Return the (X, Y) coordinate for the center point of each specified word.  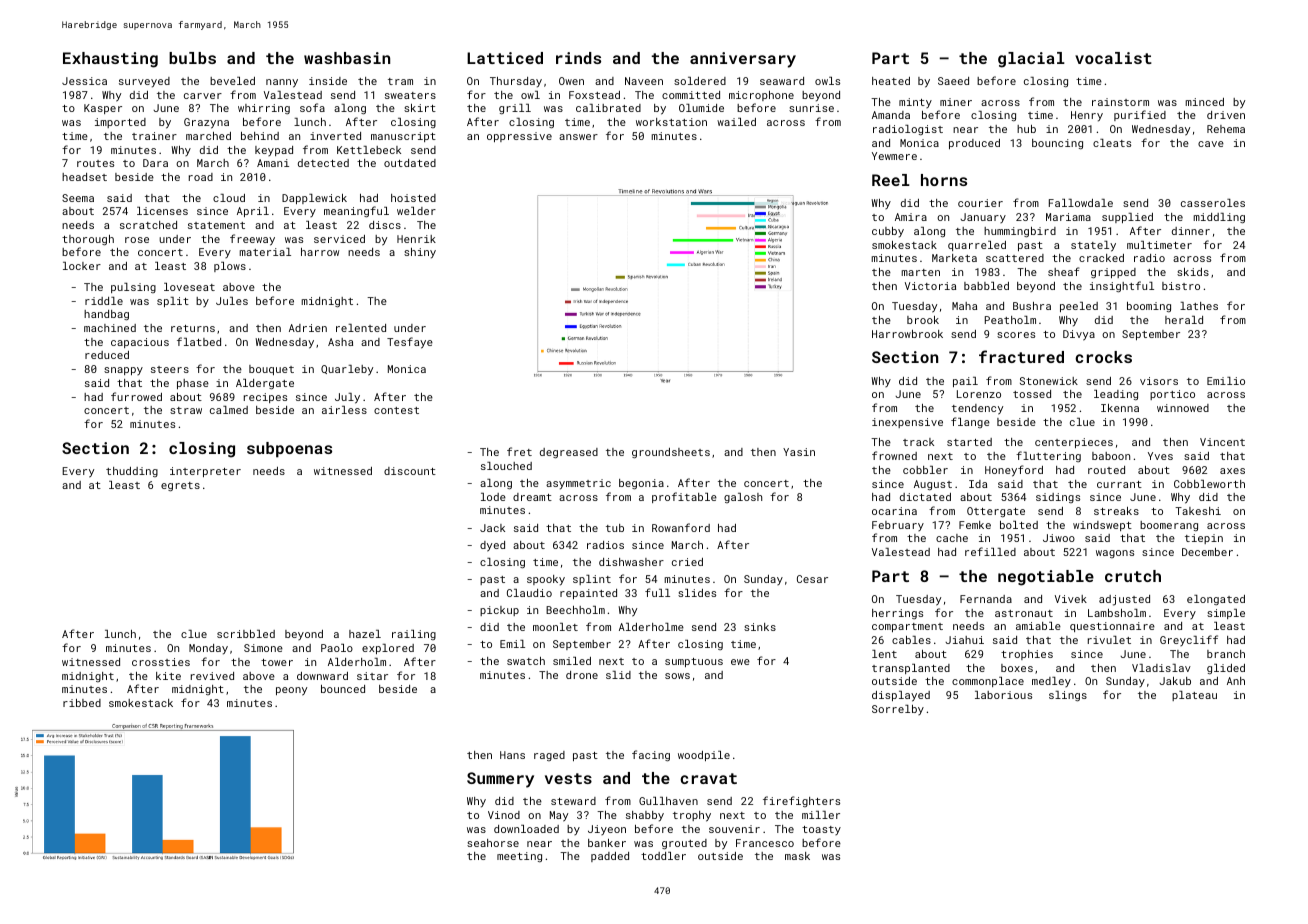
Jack (492, 528)
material (265, 252)
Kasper (103, 109)
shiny (420, 253)
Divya (1079, 335)
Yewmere (894, 156)
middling (1219, 218)
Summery (500, 780)
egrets (180, 486)
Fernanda (986, 599)
